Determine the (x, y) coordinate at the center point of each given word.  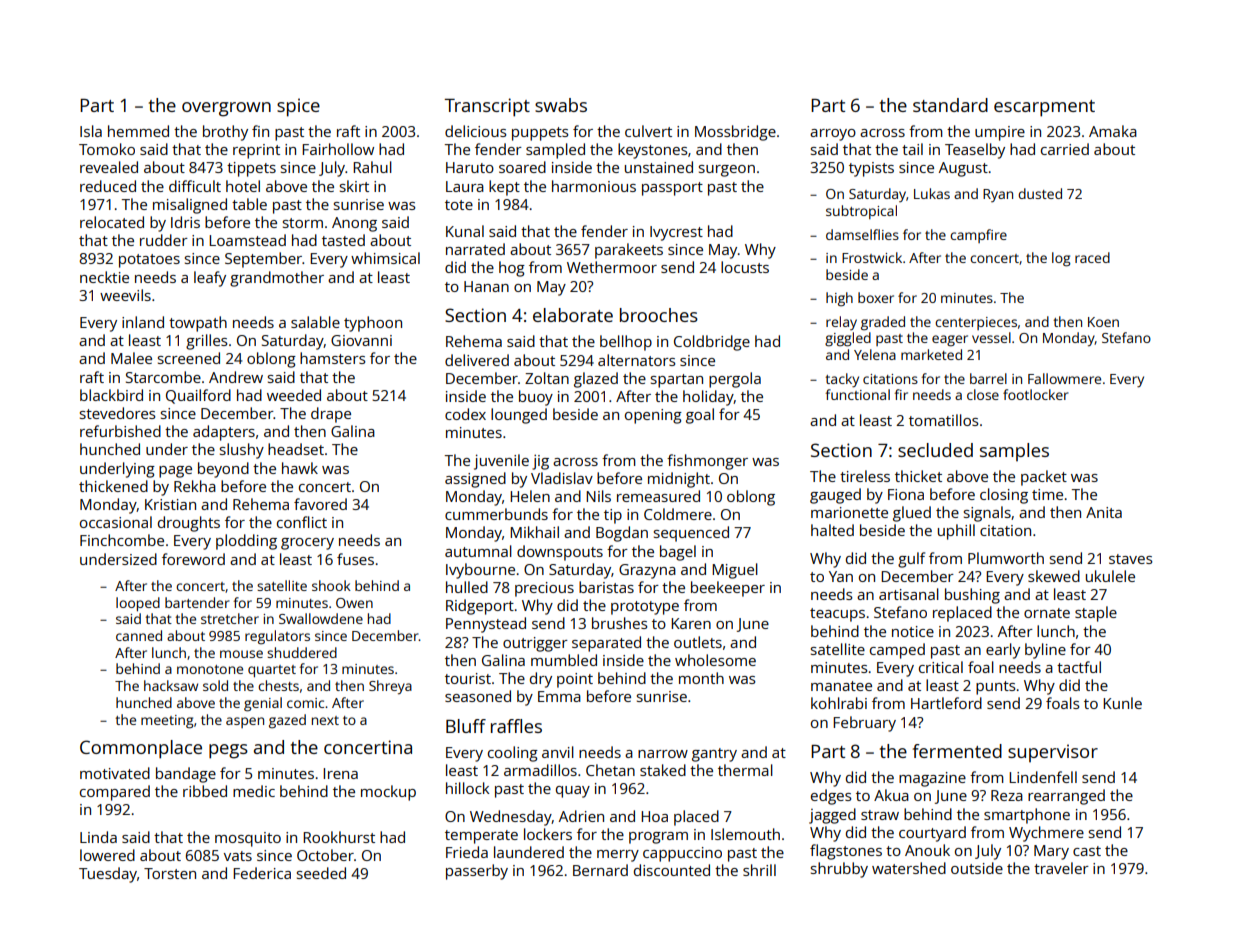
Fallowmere (1064, 378)
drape (331, 415)
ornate (1047, 613)
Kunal (465, 231)
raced (1092, 257)
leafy (210, 279)
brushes (620, 623)
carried (1065, 149)
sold (215, 685)
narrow (663, 754)
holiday (708, 398)
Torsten (170, 873)
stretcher (230, 618)
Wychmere (1046, 834)
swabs (561, 105)
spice (298, 107)
